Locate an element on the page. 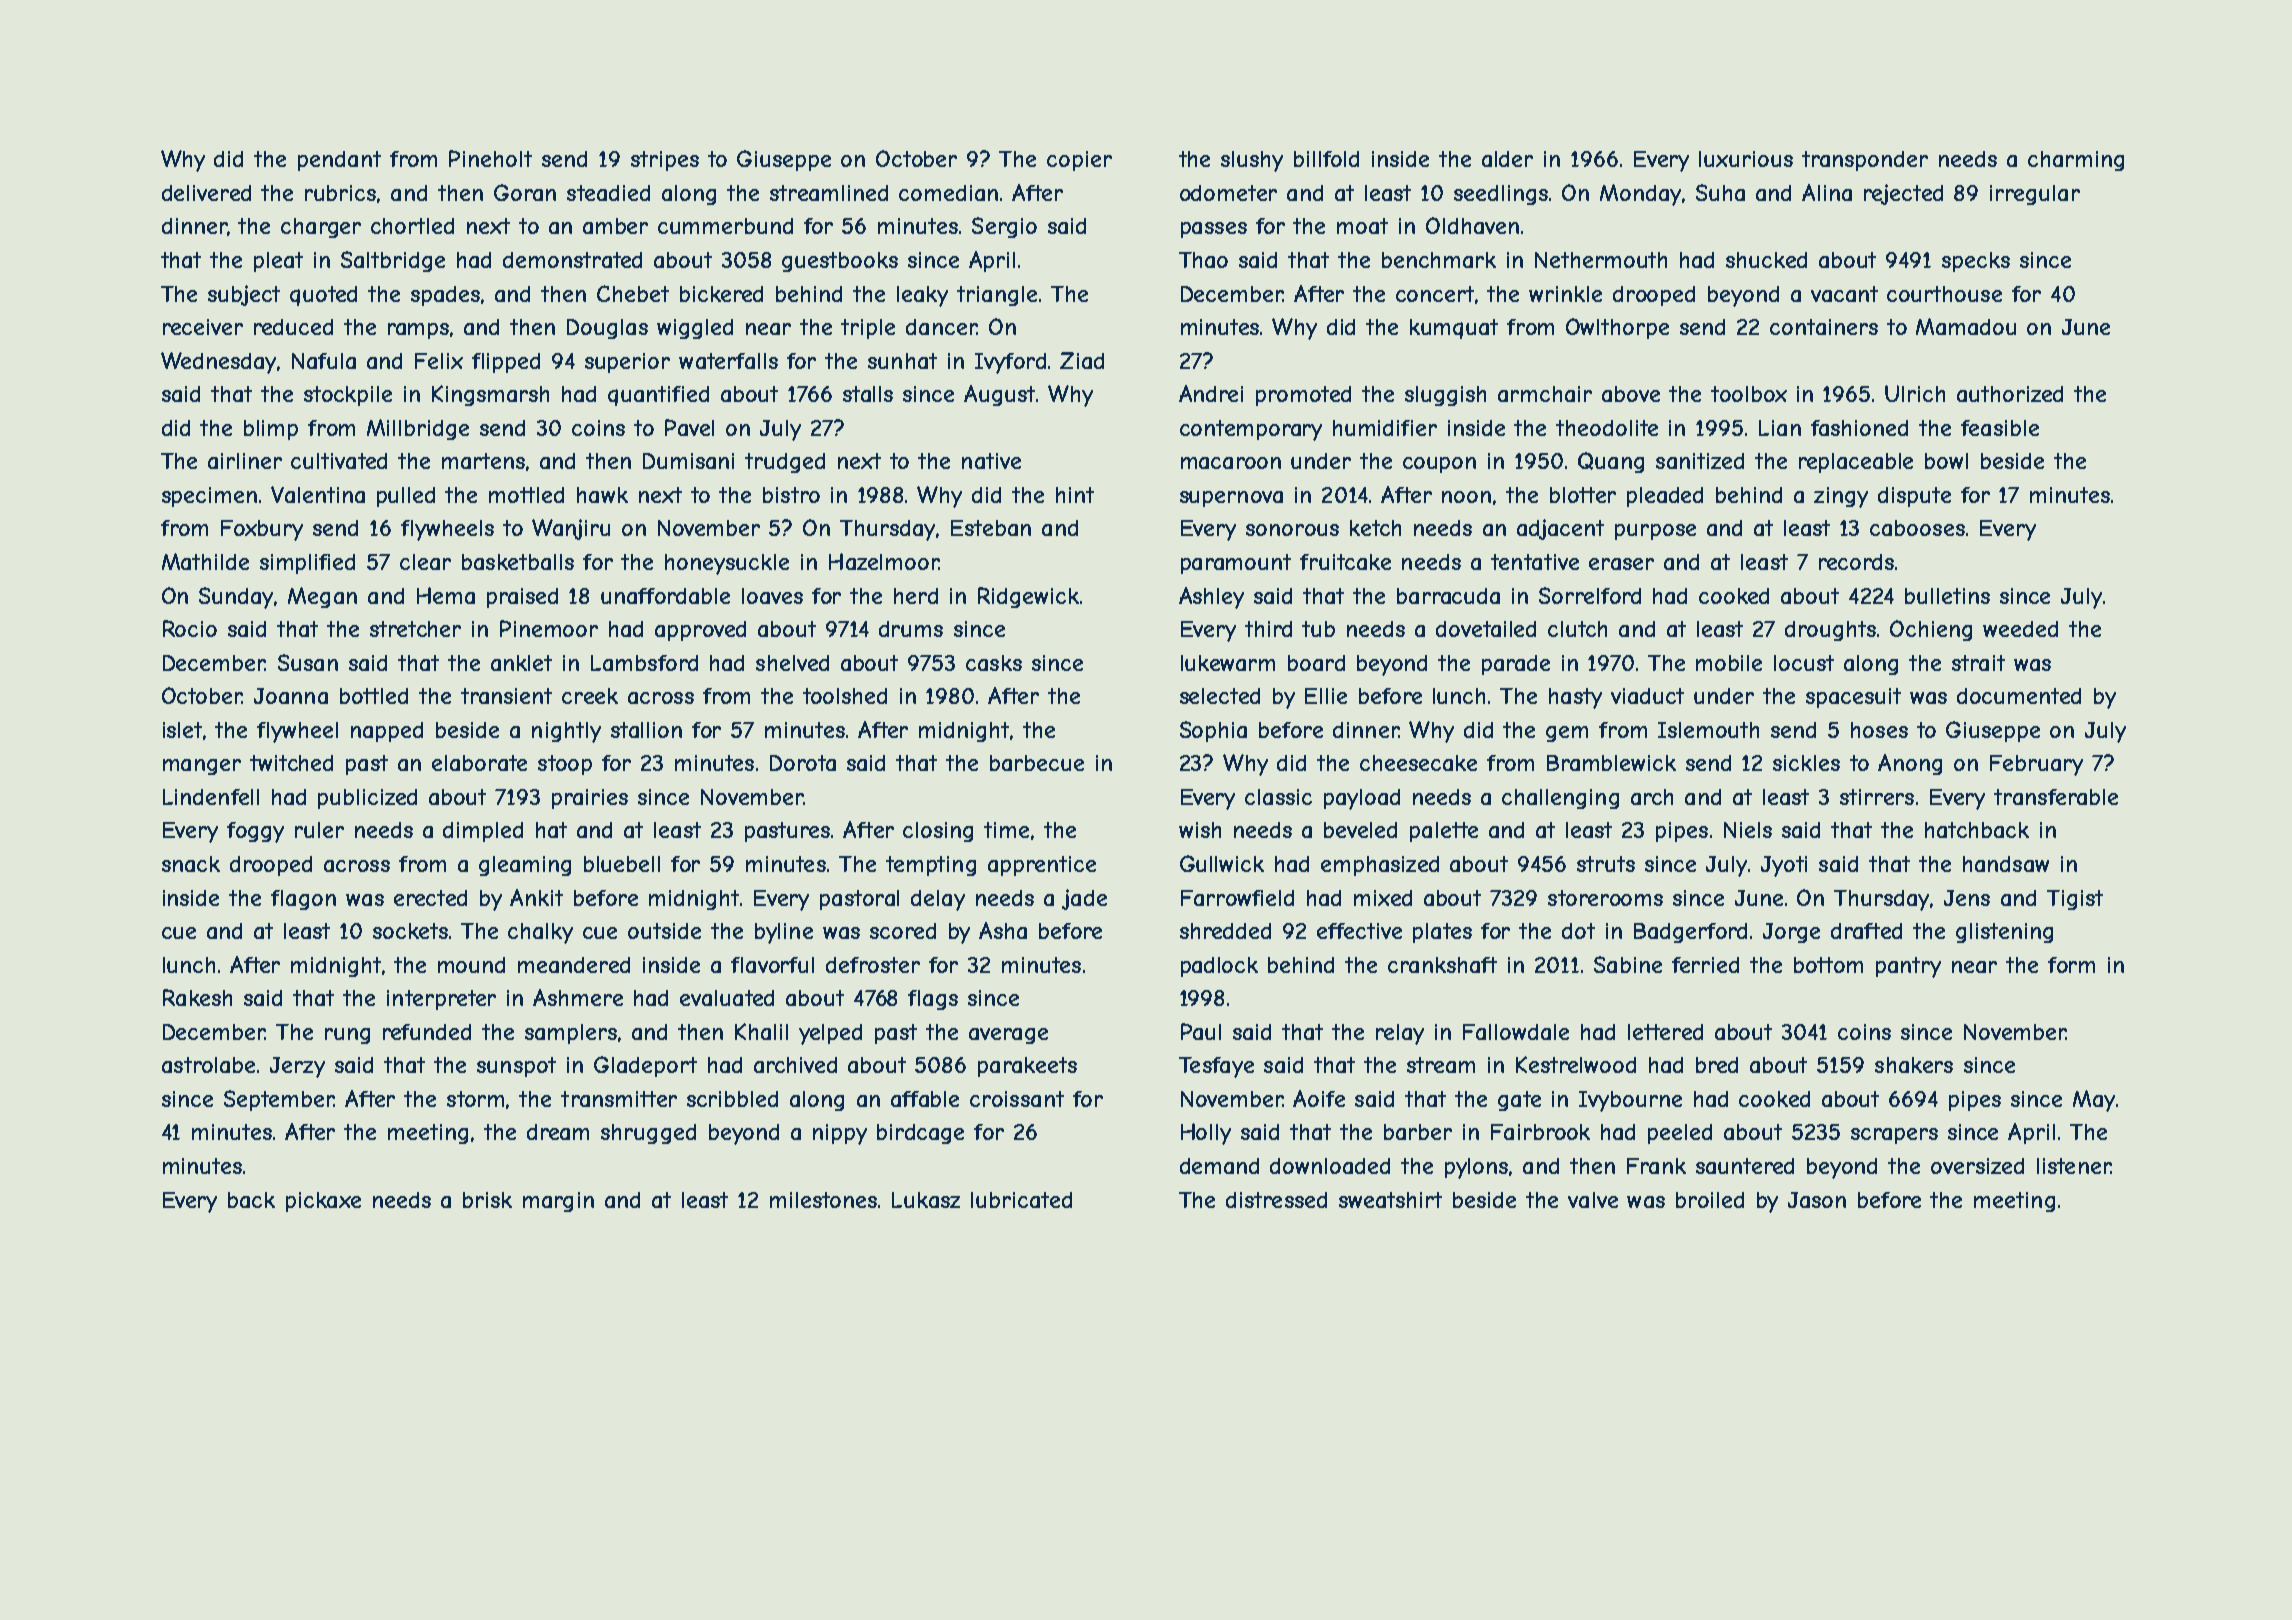 This document has width=2292, height=1620. airliner is located at coordinates (245, 461).
